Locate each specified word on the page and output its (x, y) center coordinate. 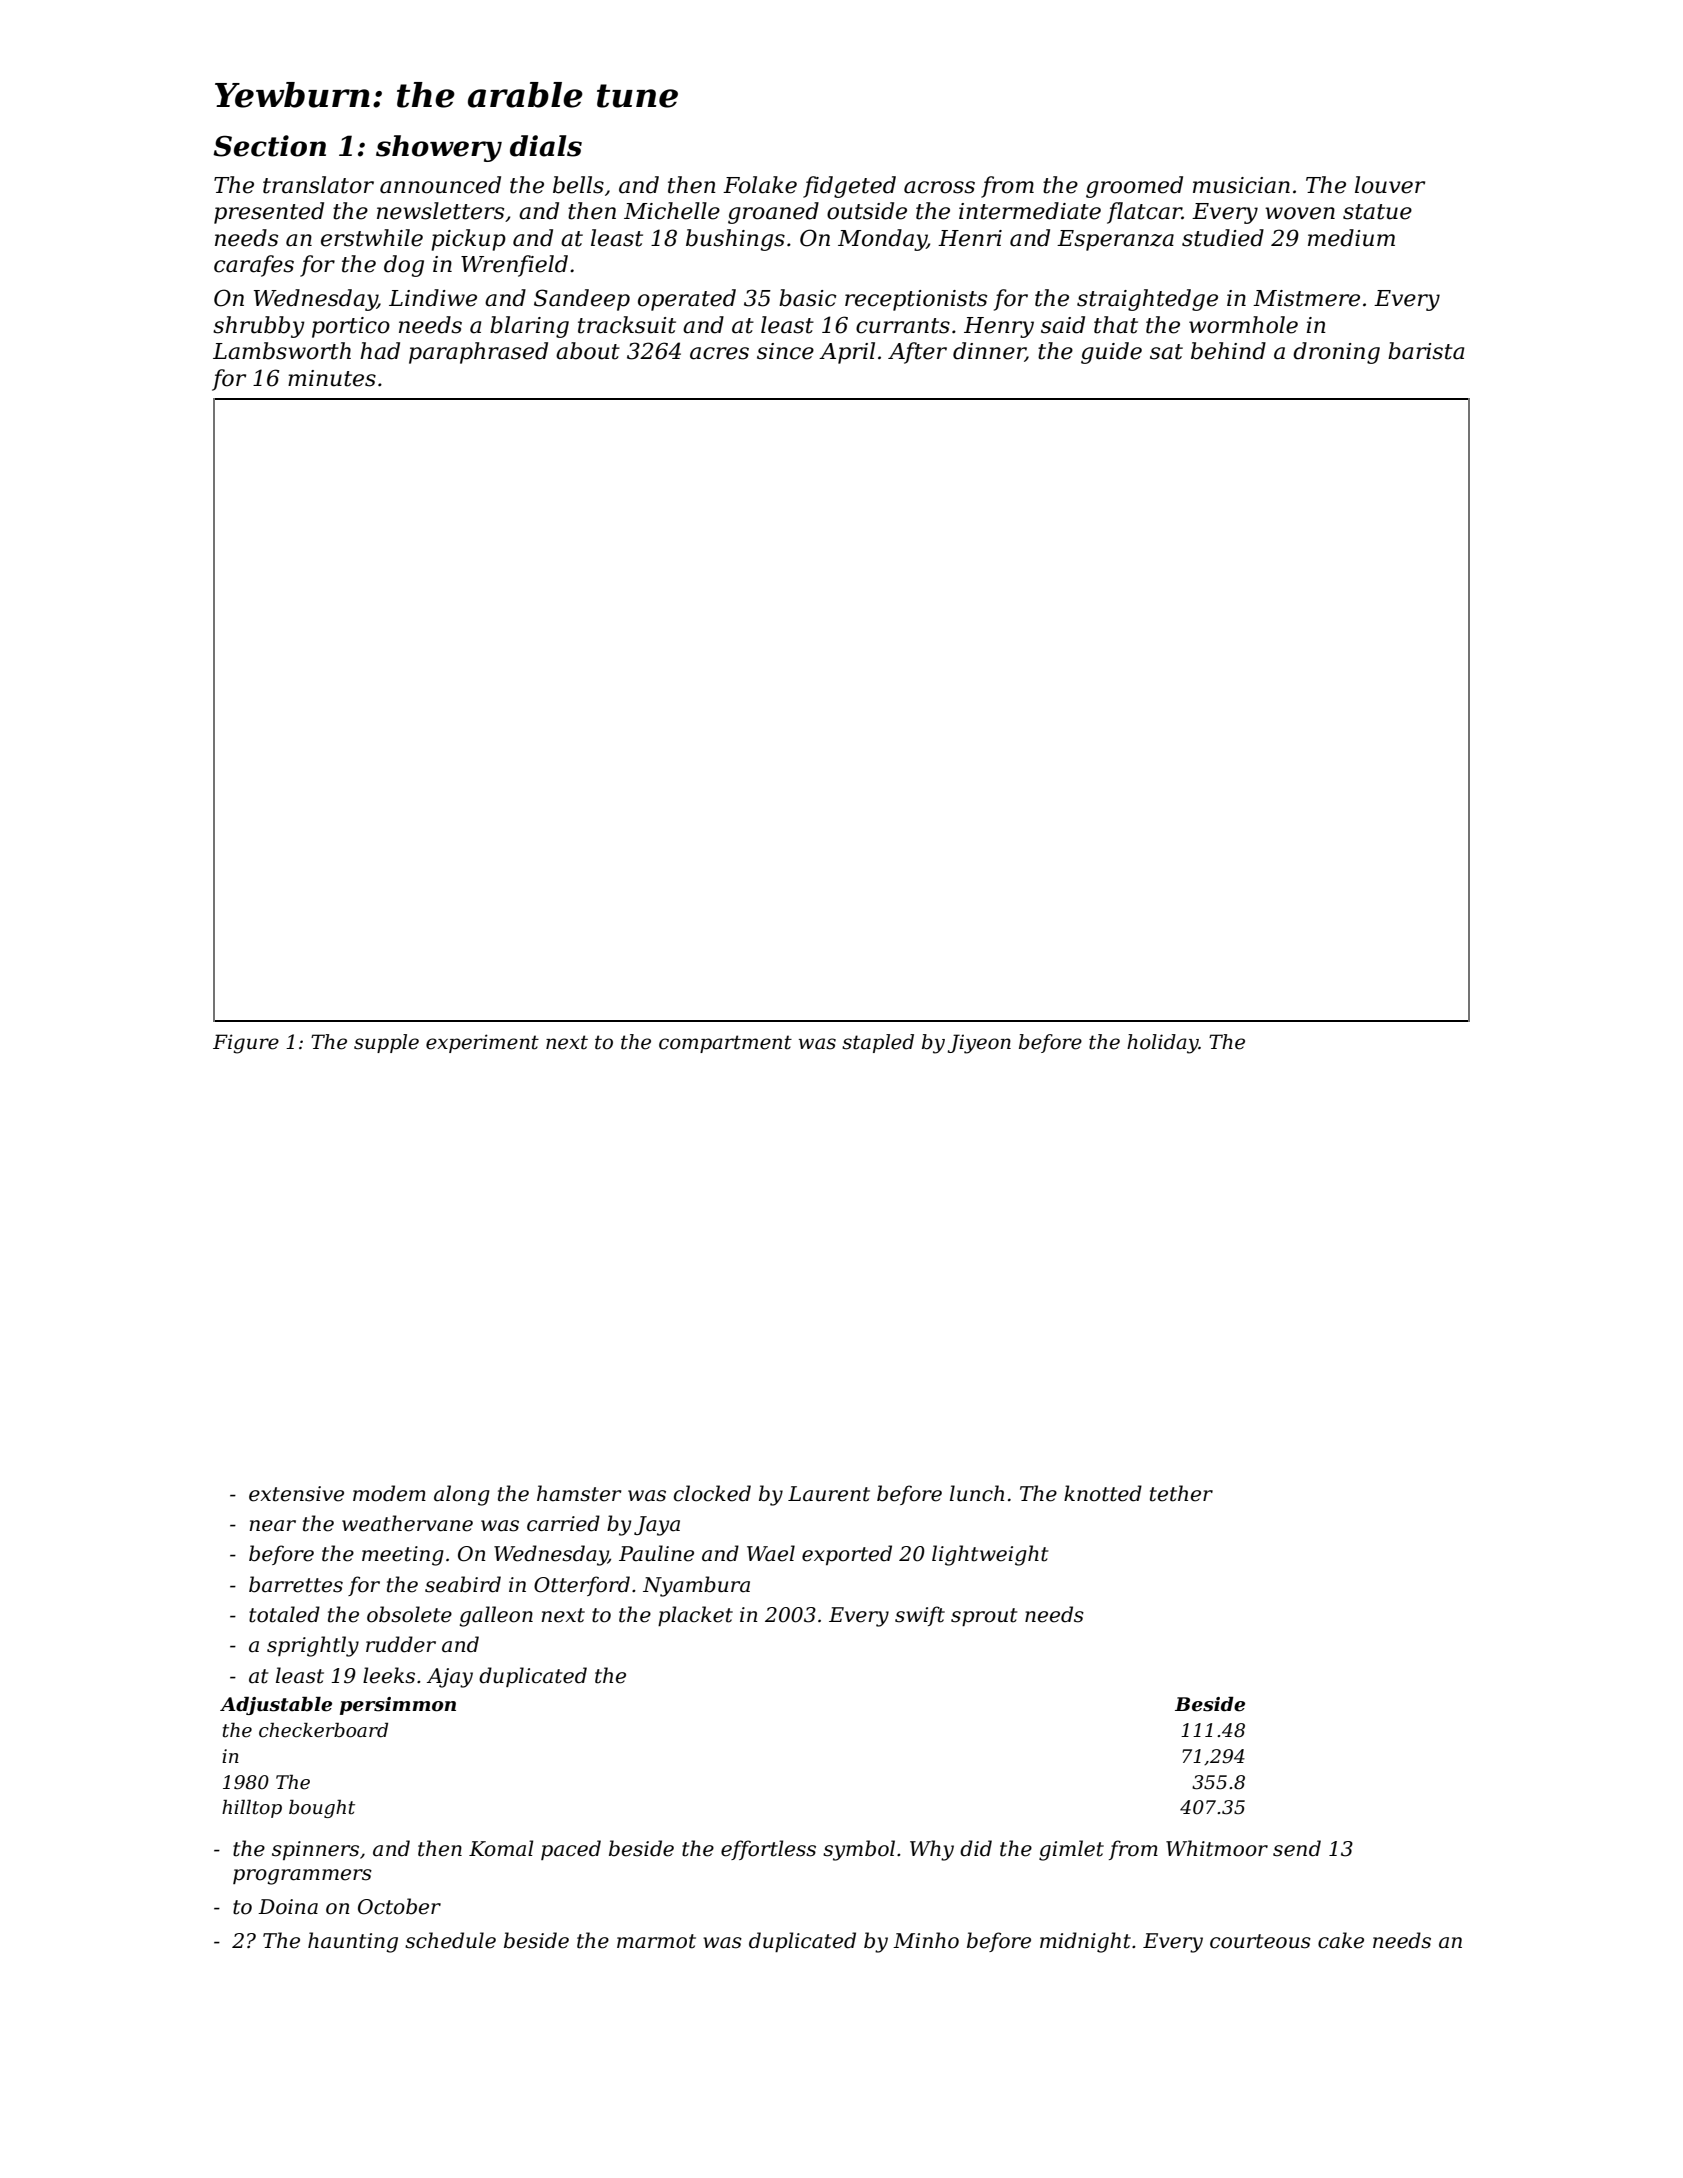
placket (695, 1616)
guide (1111, 353)
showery (439, 148)
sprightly (313, 1646)
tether (1181, 1493)
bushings (735, 240)
